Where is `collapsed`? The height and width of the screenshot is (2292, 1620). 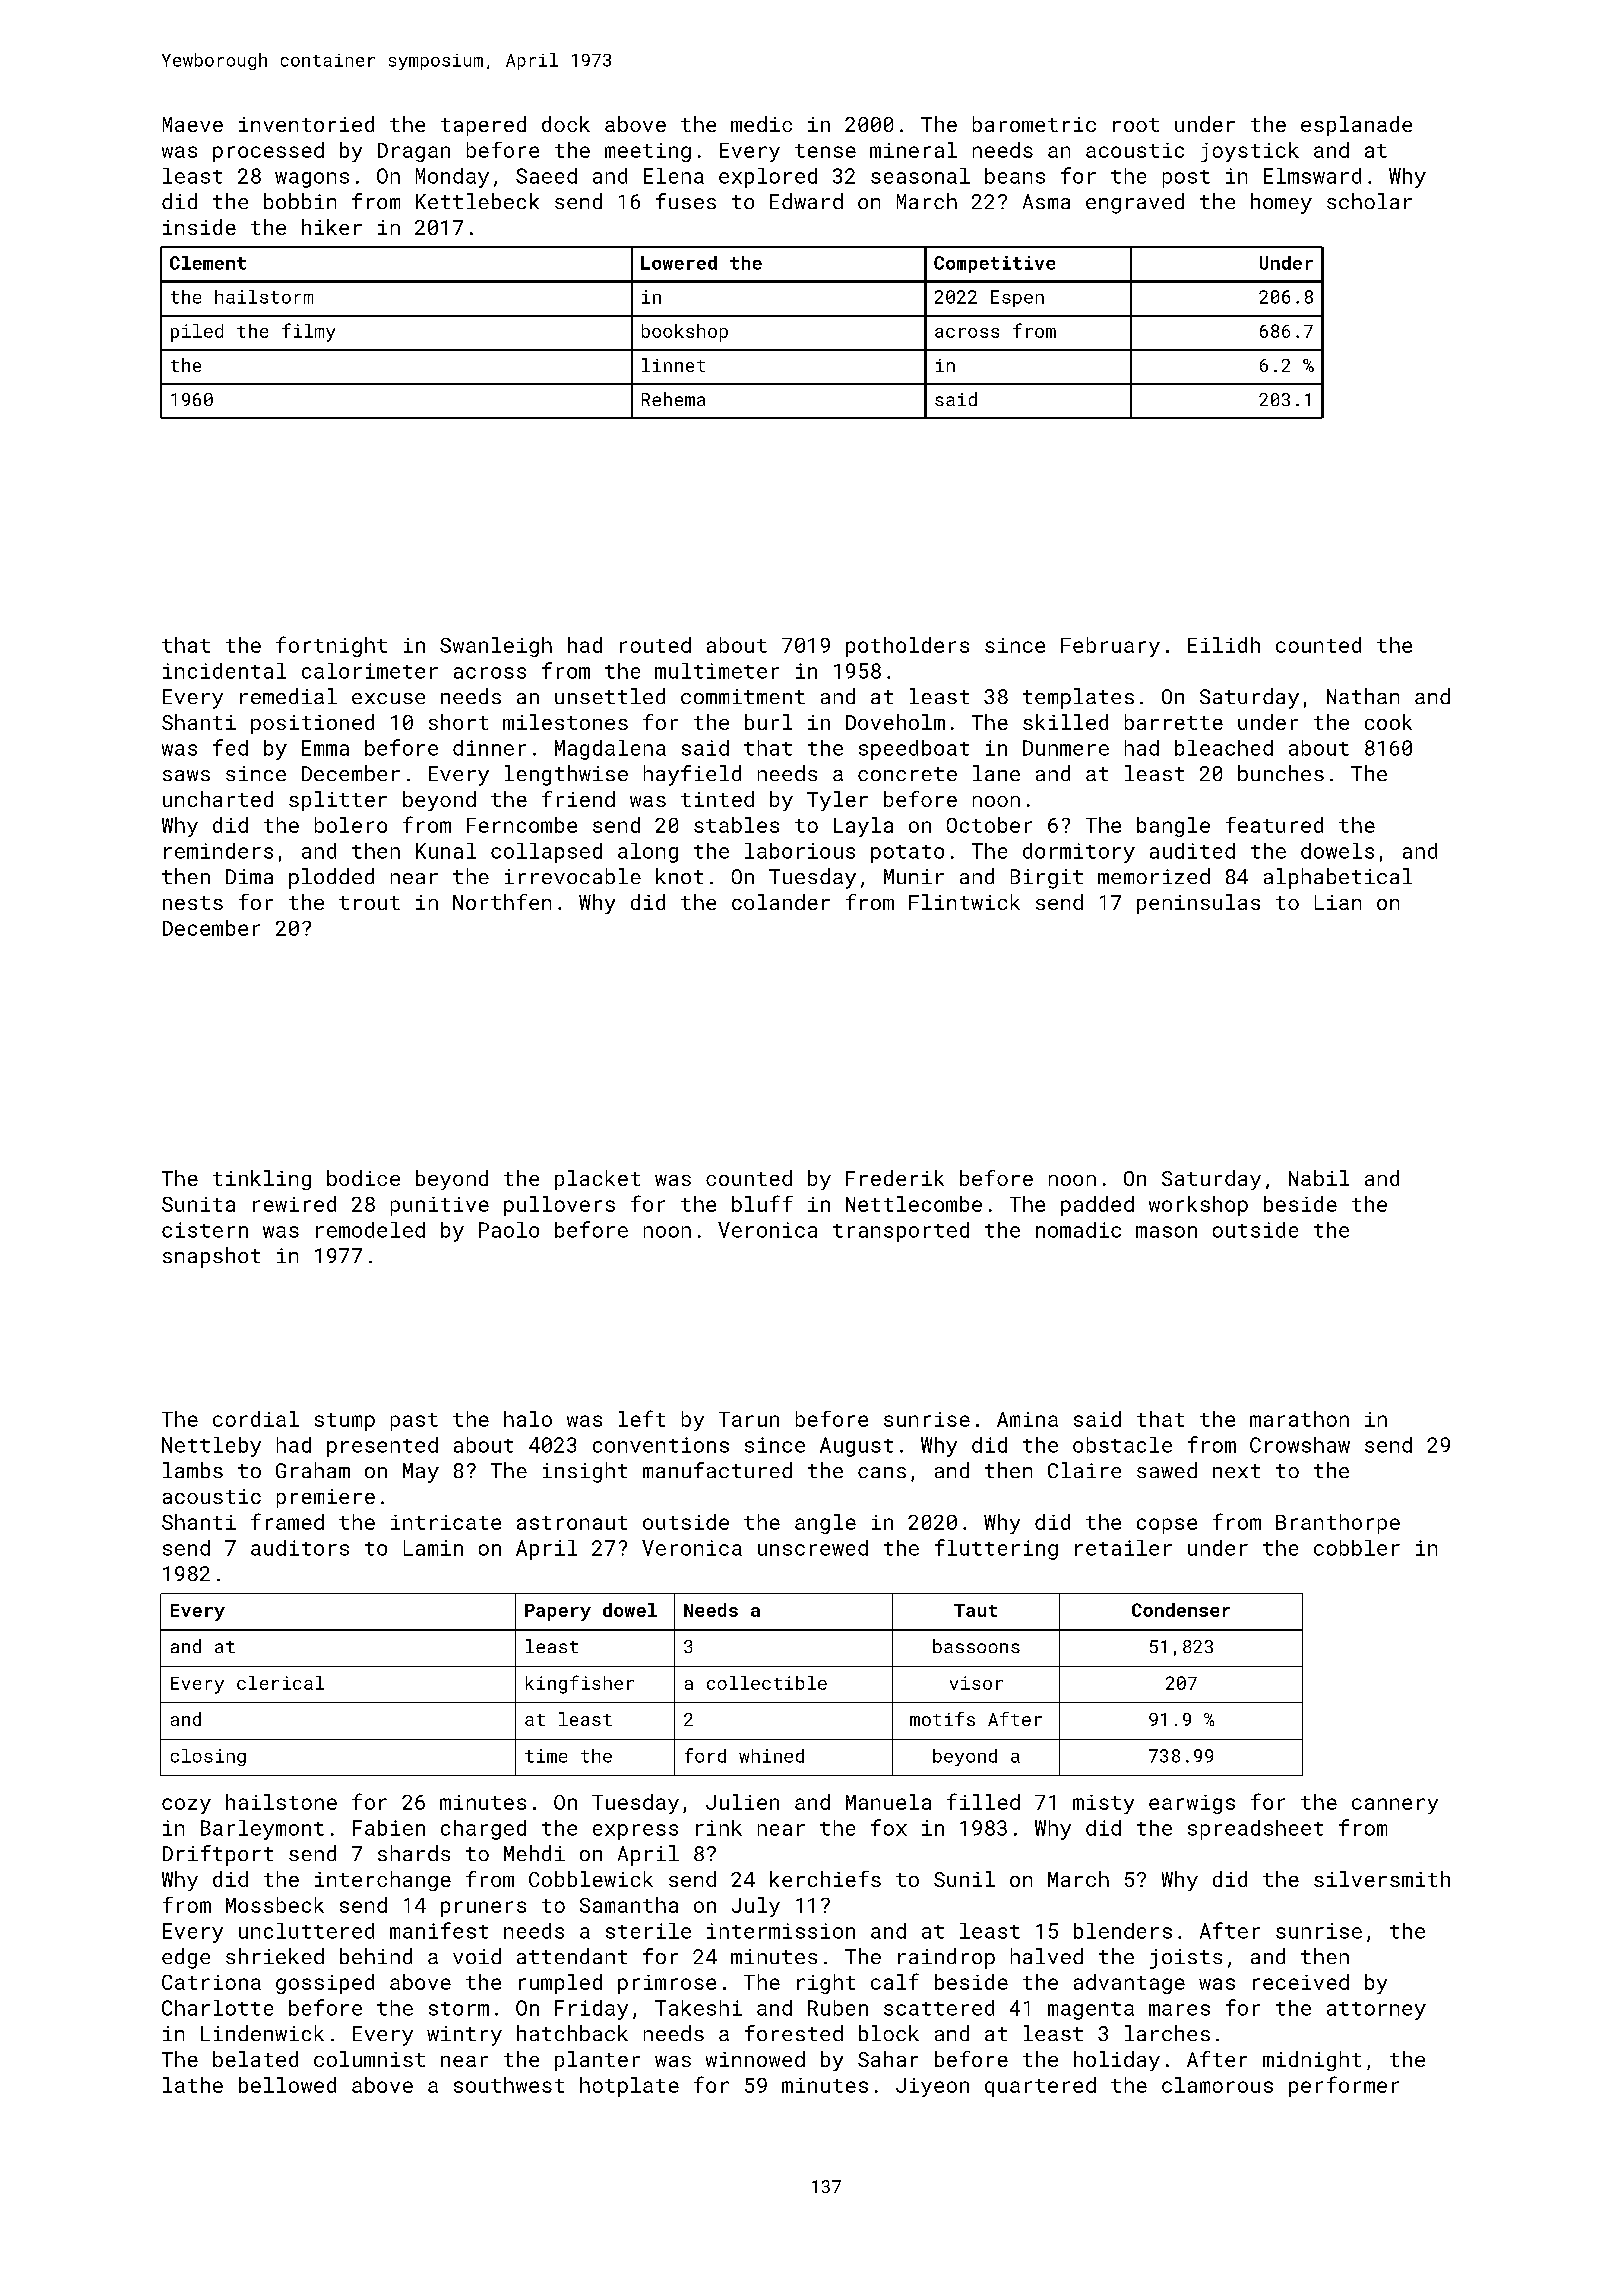 collapsed is located at coordinates (546, 853).
